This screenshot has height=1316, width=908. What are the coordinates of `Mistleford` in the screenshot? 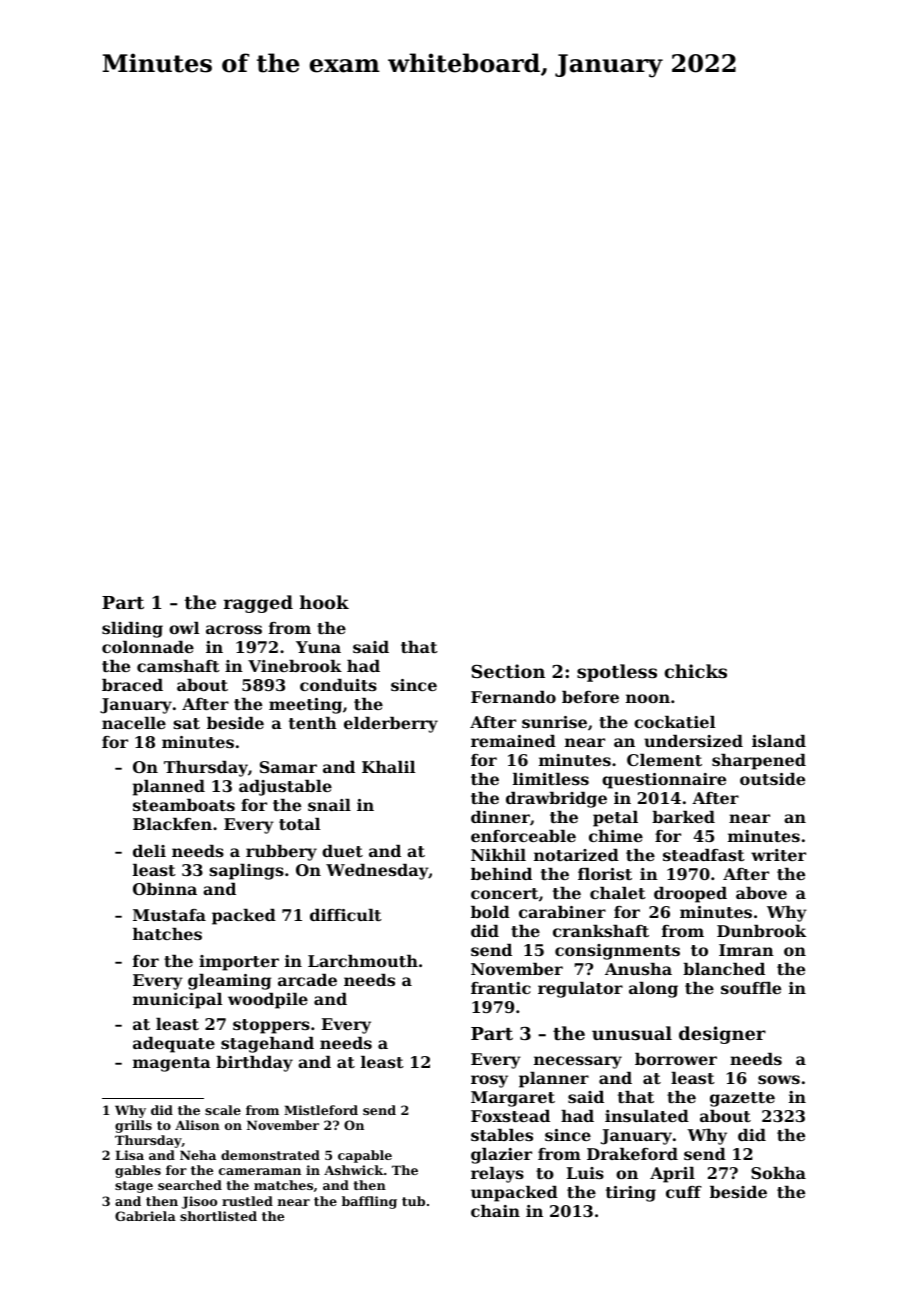 It's located at (321, 1110).
